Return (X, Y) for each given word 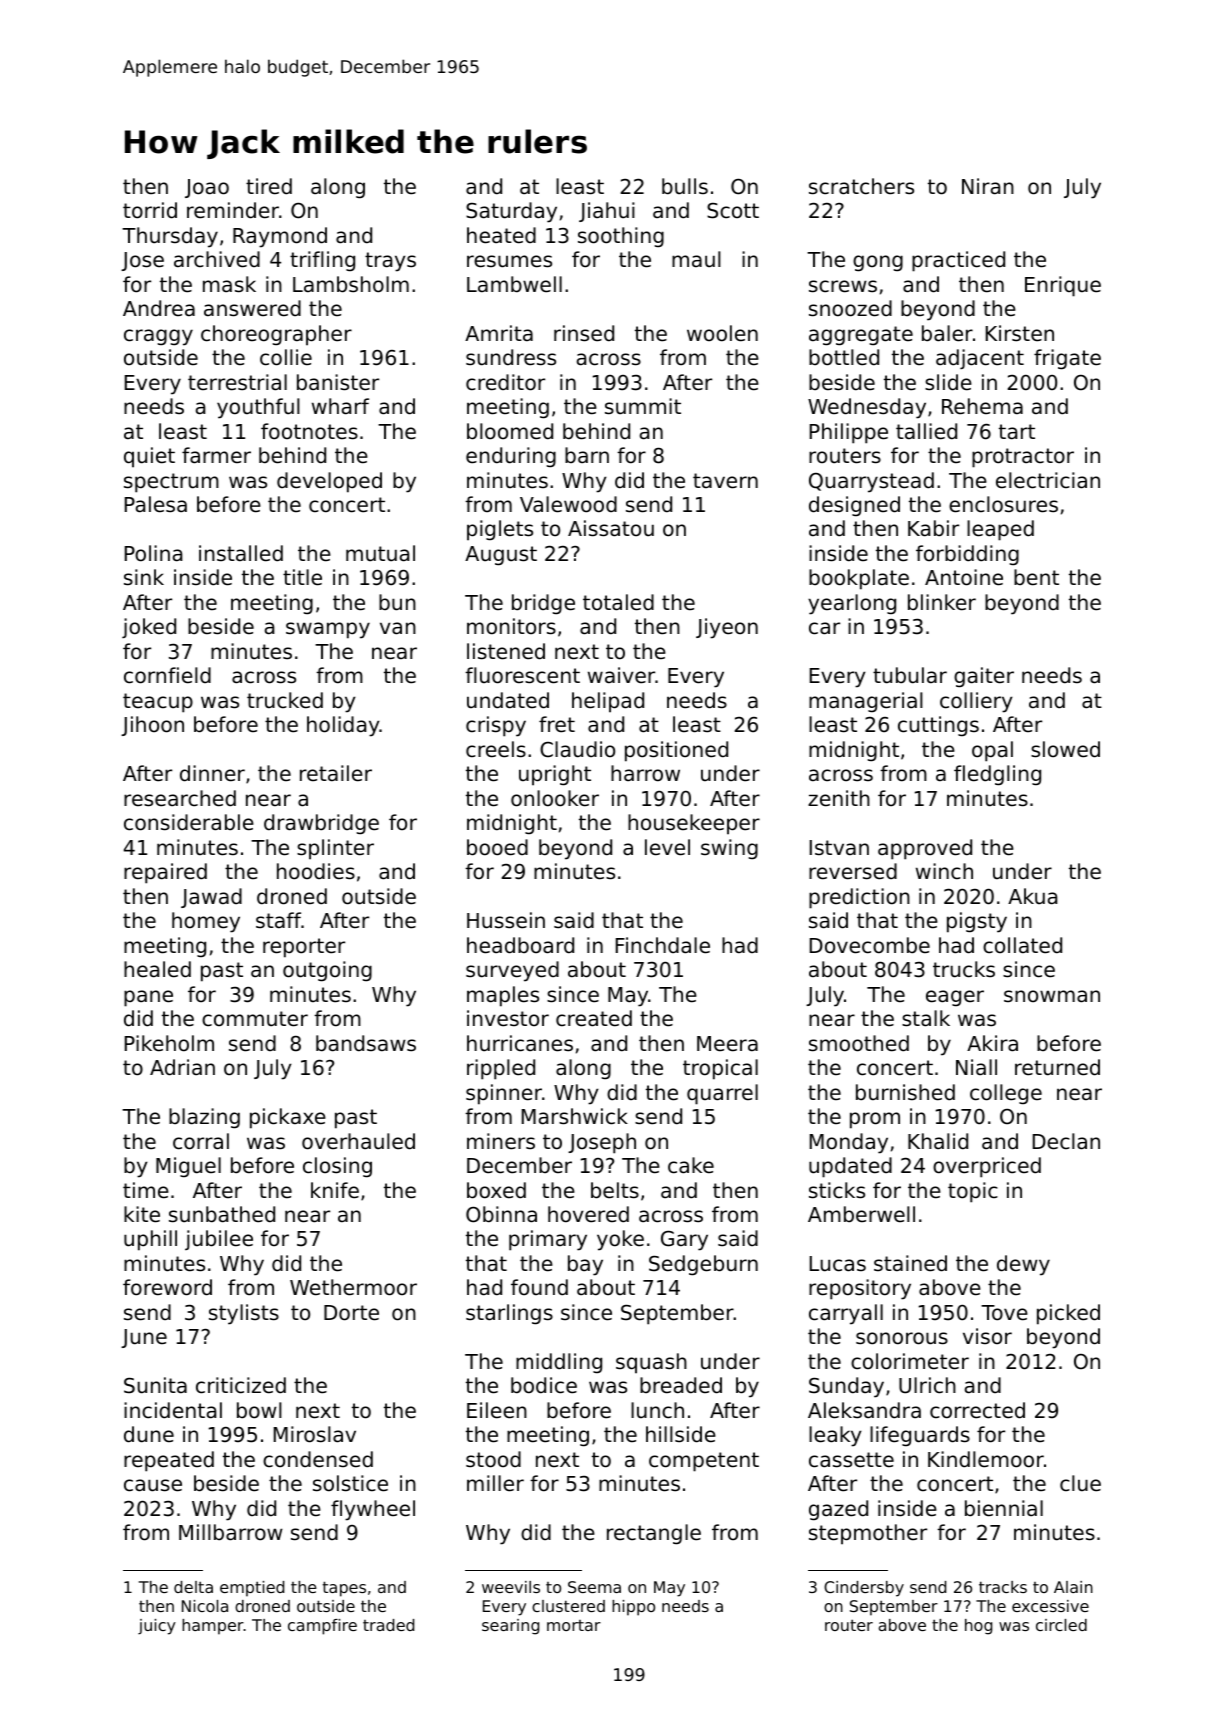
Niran (988, 186)
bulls (685, 186)
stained (910, 1263)
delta (193, 1587)
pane (148, 998)
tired (269, 186)
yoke (620, 1240)
